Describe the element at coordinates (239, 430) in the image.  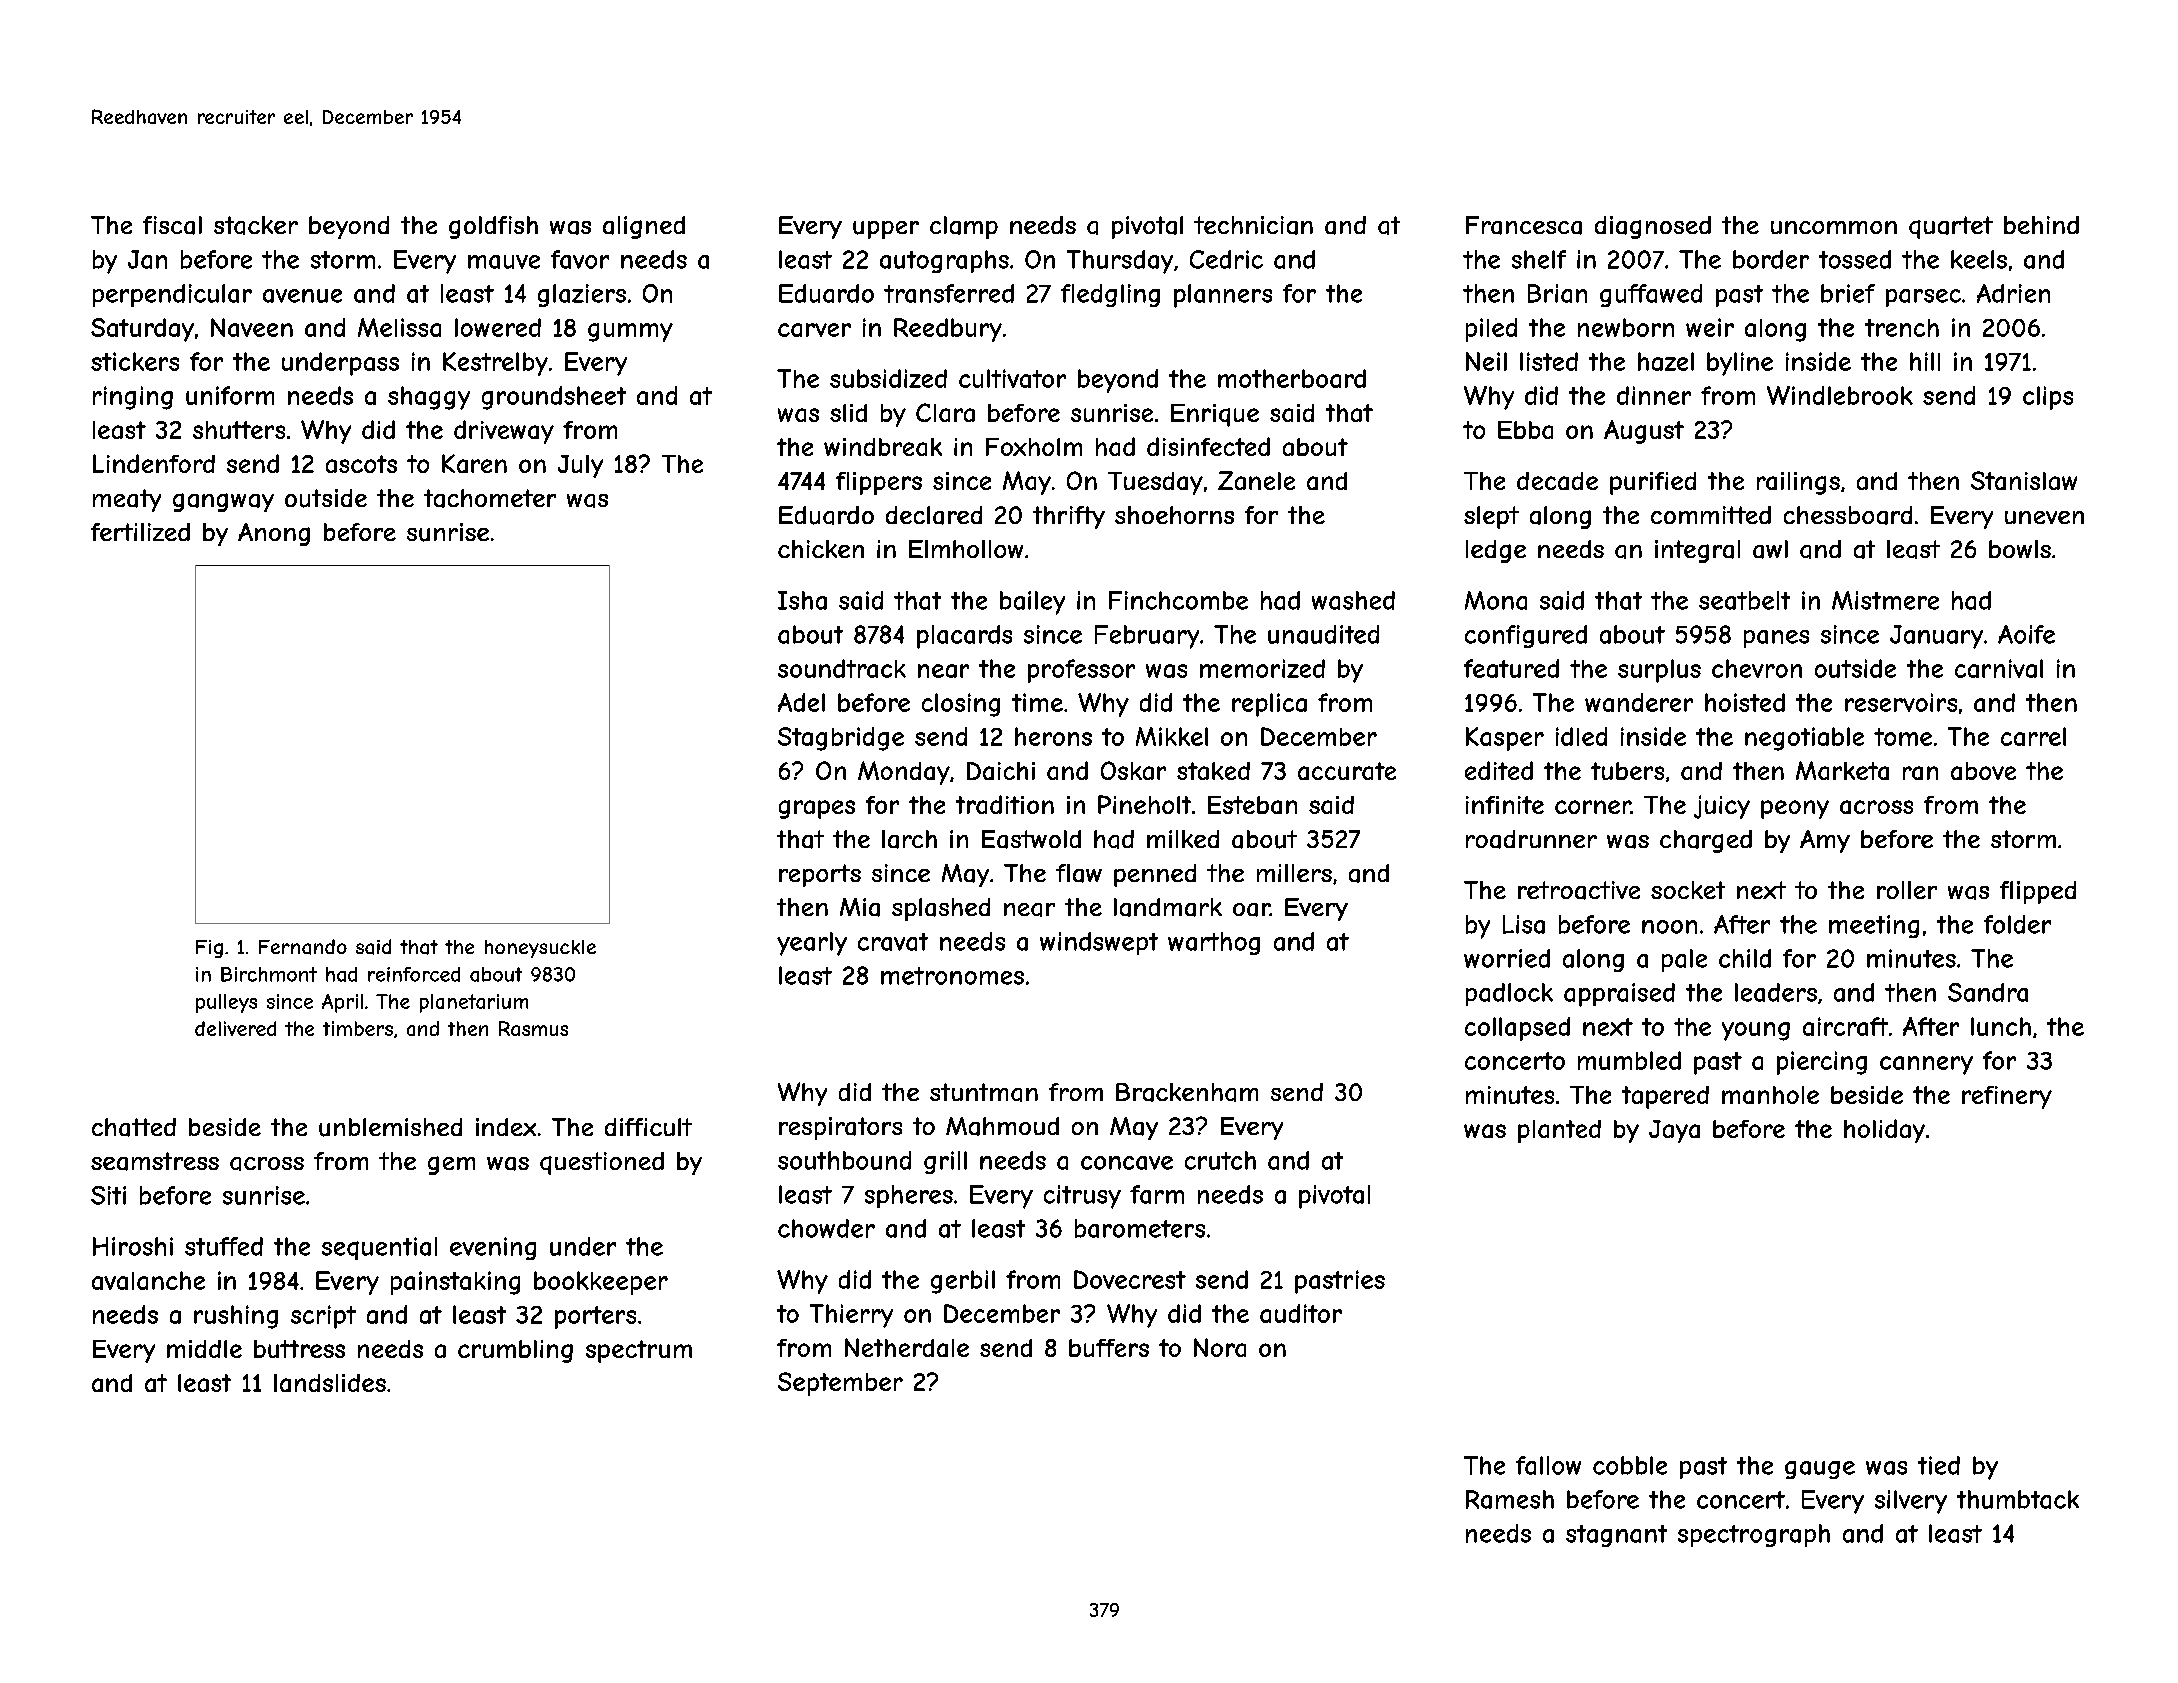
I see `shutters` at that location.
